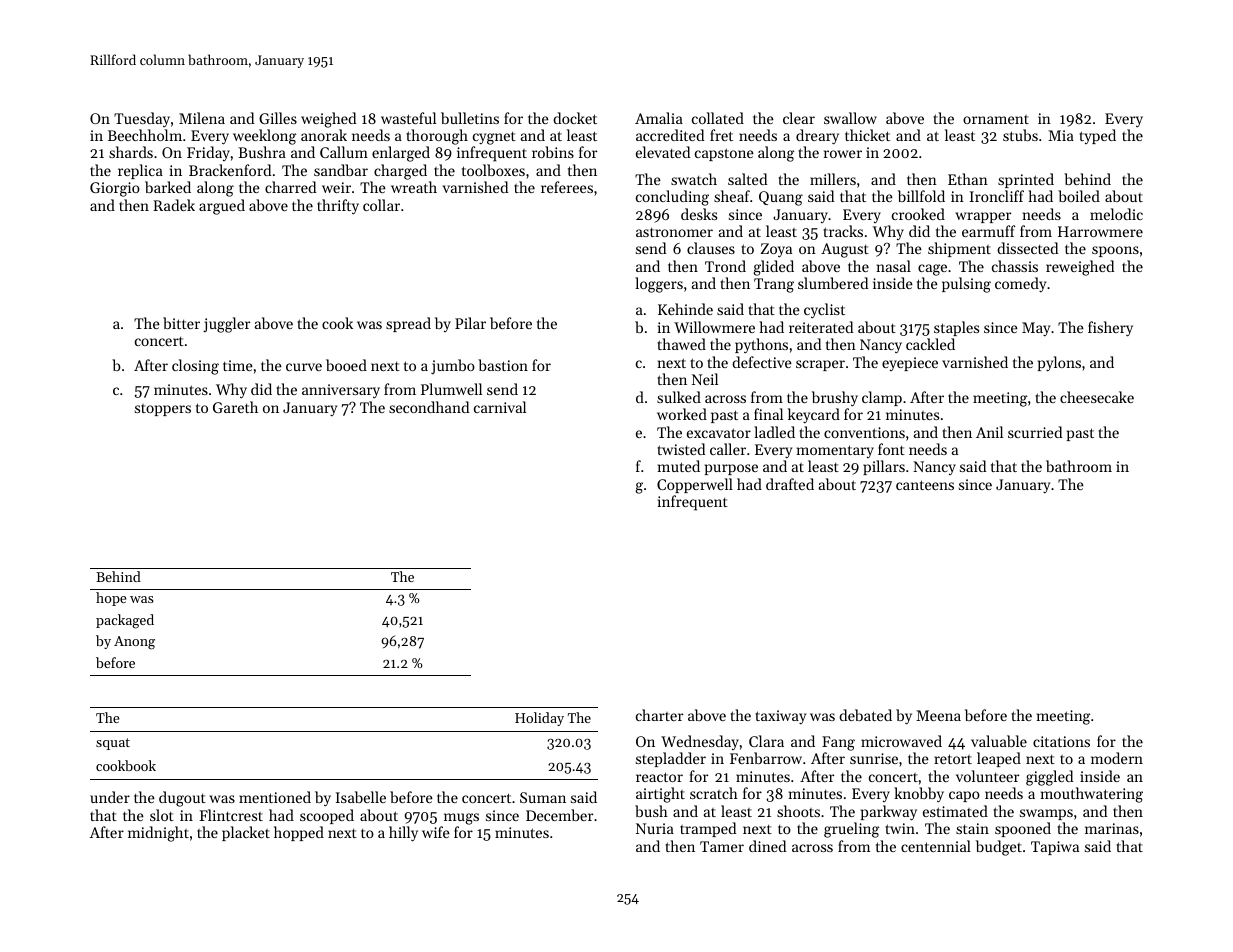  What do you see at coordinates (718, 118) in the image?
I see `collated` at bounding box center [718, 118].
